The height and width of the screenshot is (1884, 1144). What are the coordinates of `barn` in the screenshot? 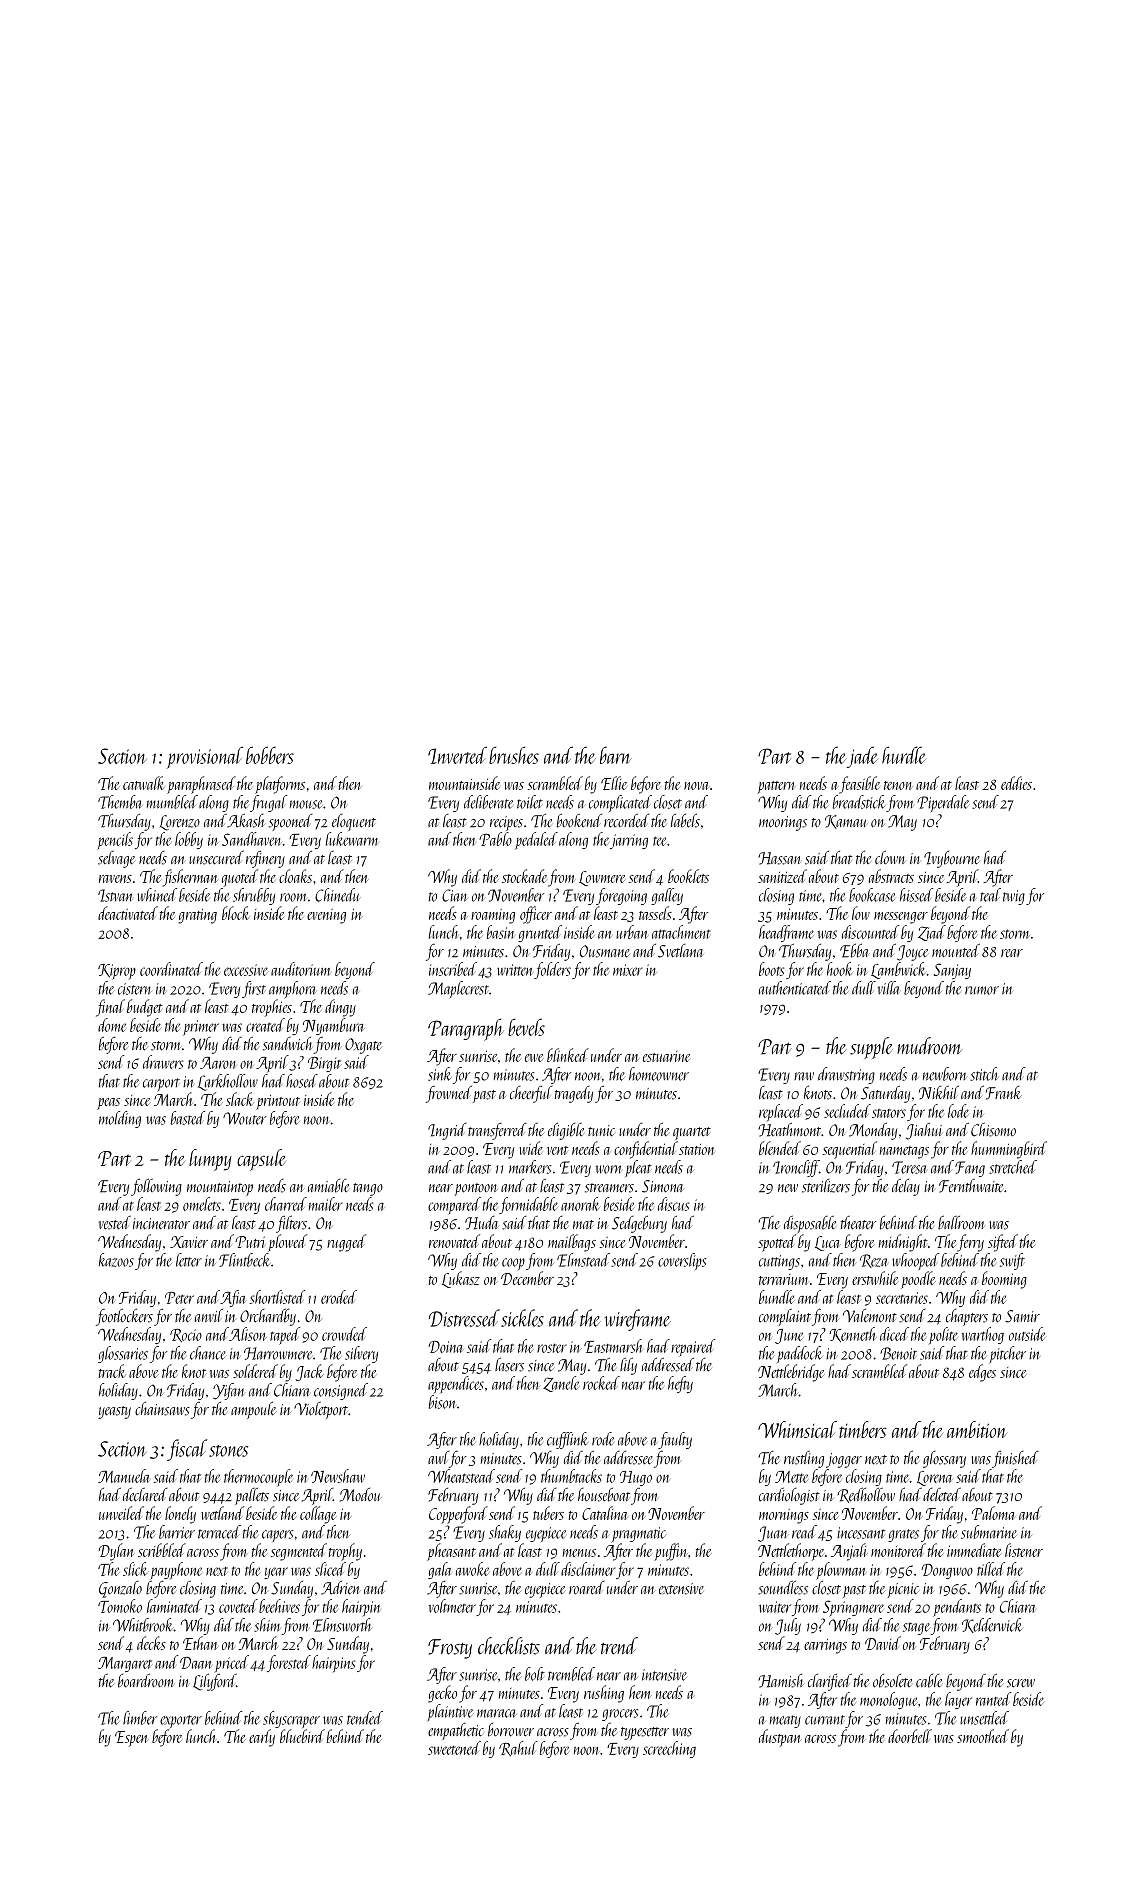 It's located at (616, 755).
